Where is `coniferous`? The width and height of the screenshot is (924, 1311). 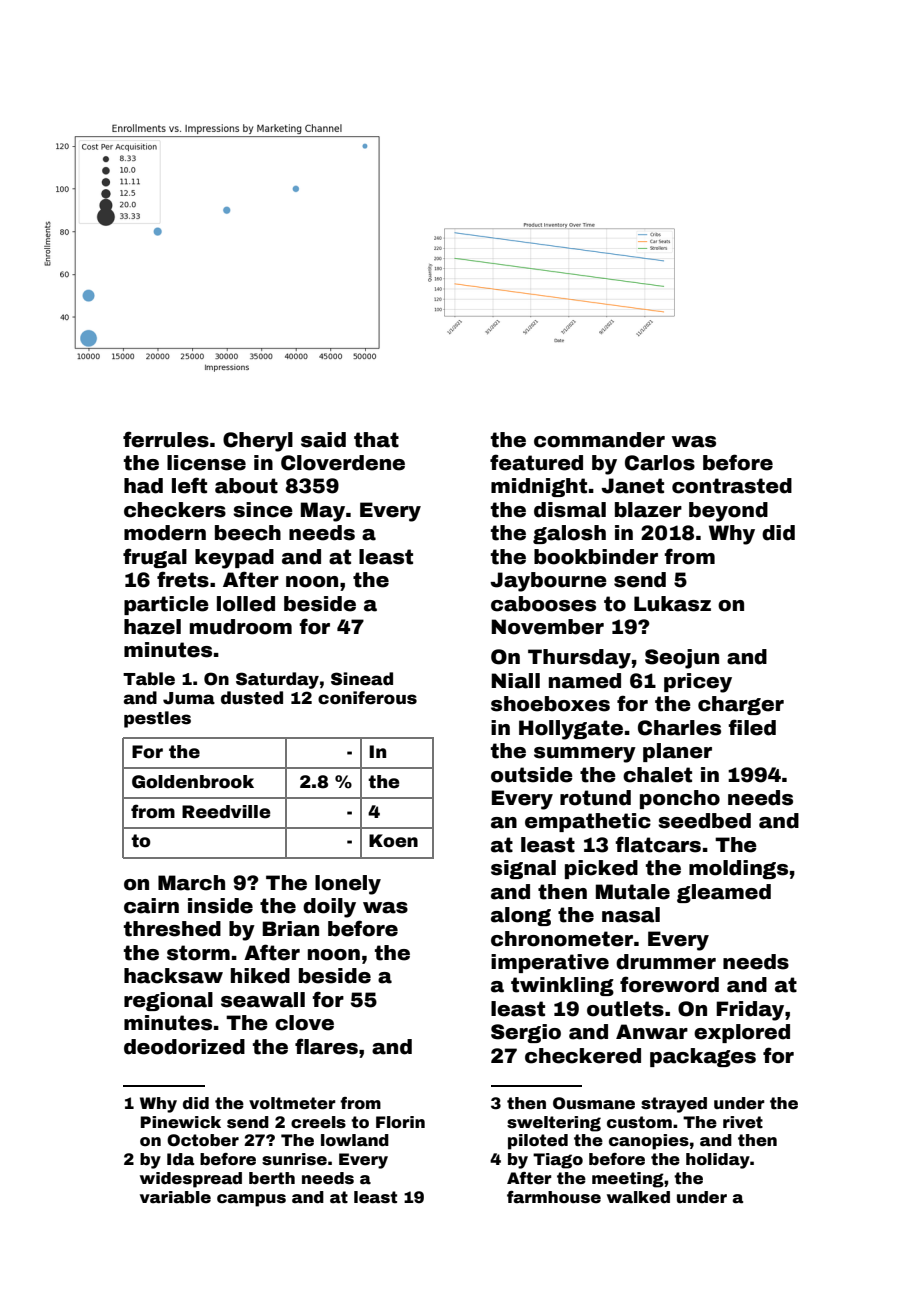 coniferous is located at coordinates (367, 698).
